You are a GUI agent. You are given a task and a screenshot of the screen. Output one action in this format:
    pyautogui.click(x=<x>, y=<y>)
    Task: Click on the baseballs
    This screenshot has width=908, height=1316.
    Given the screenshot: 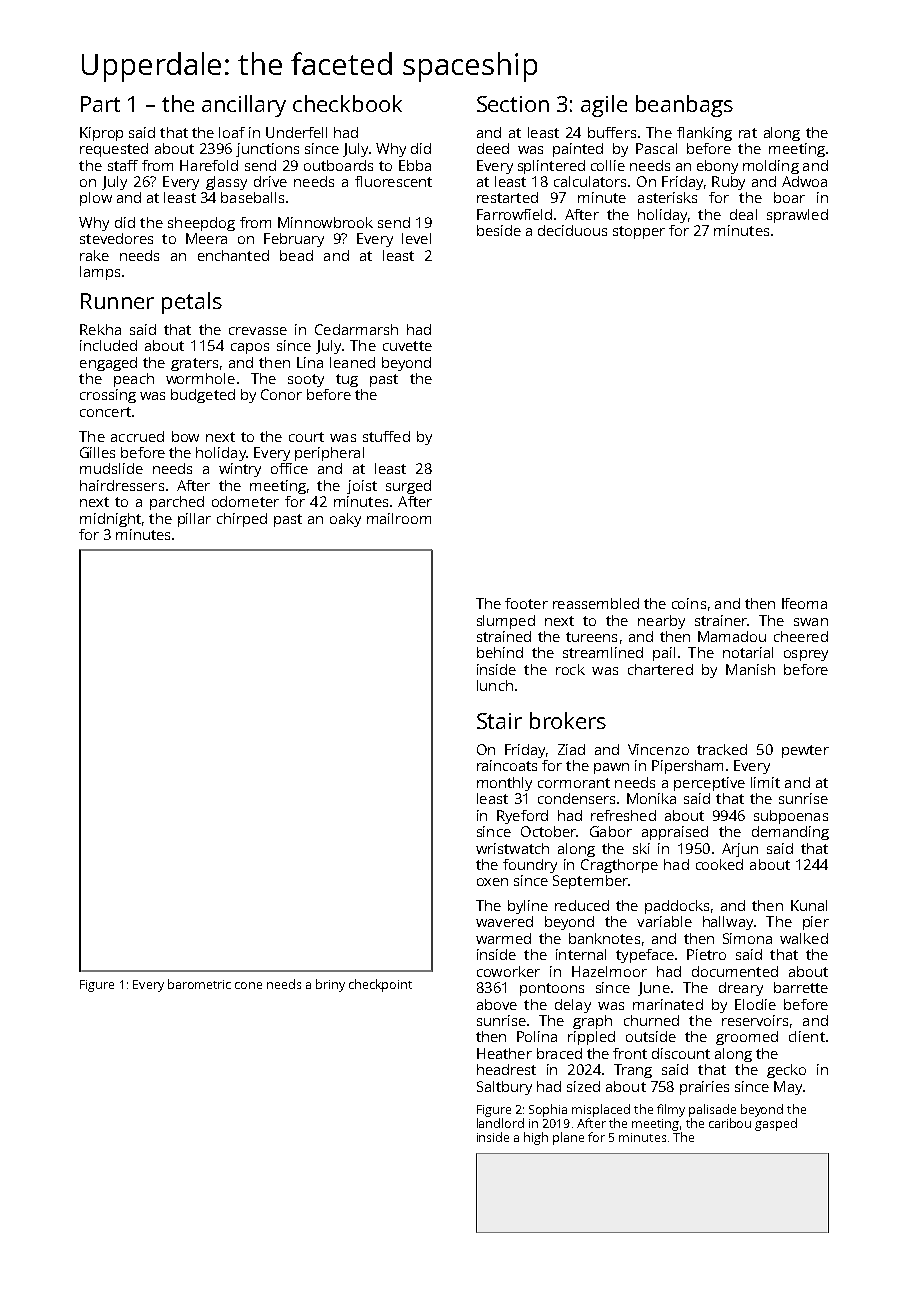 What is the action you would take?
    pyautogui.click(x=252, y=197)
